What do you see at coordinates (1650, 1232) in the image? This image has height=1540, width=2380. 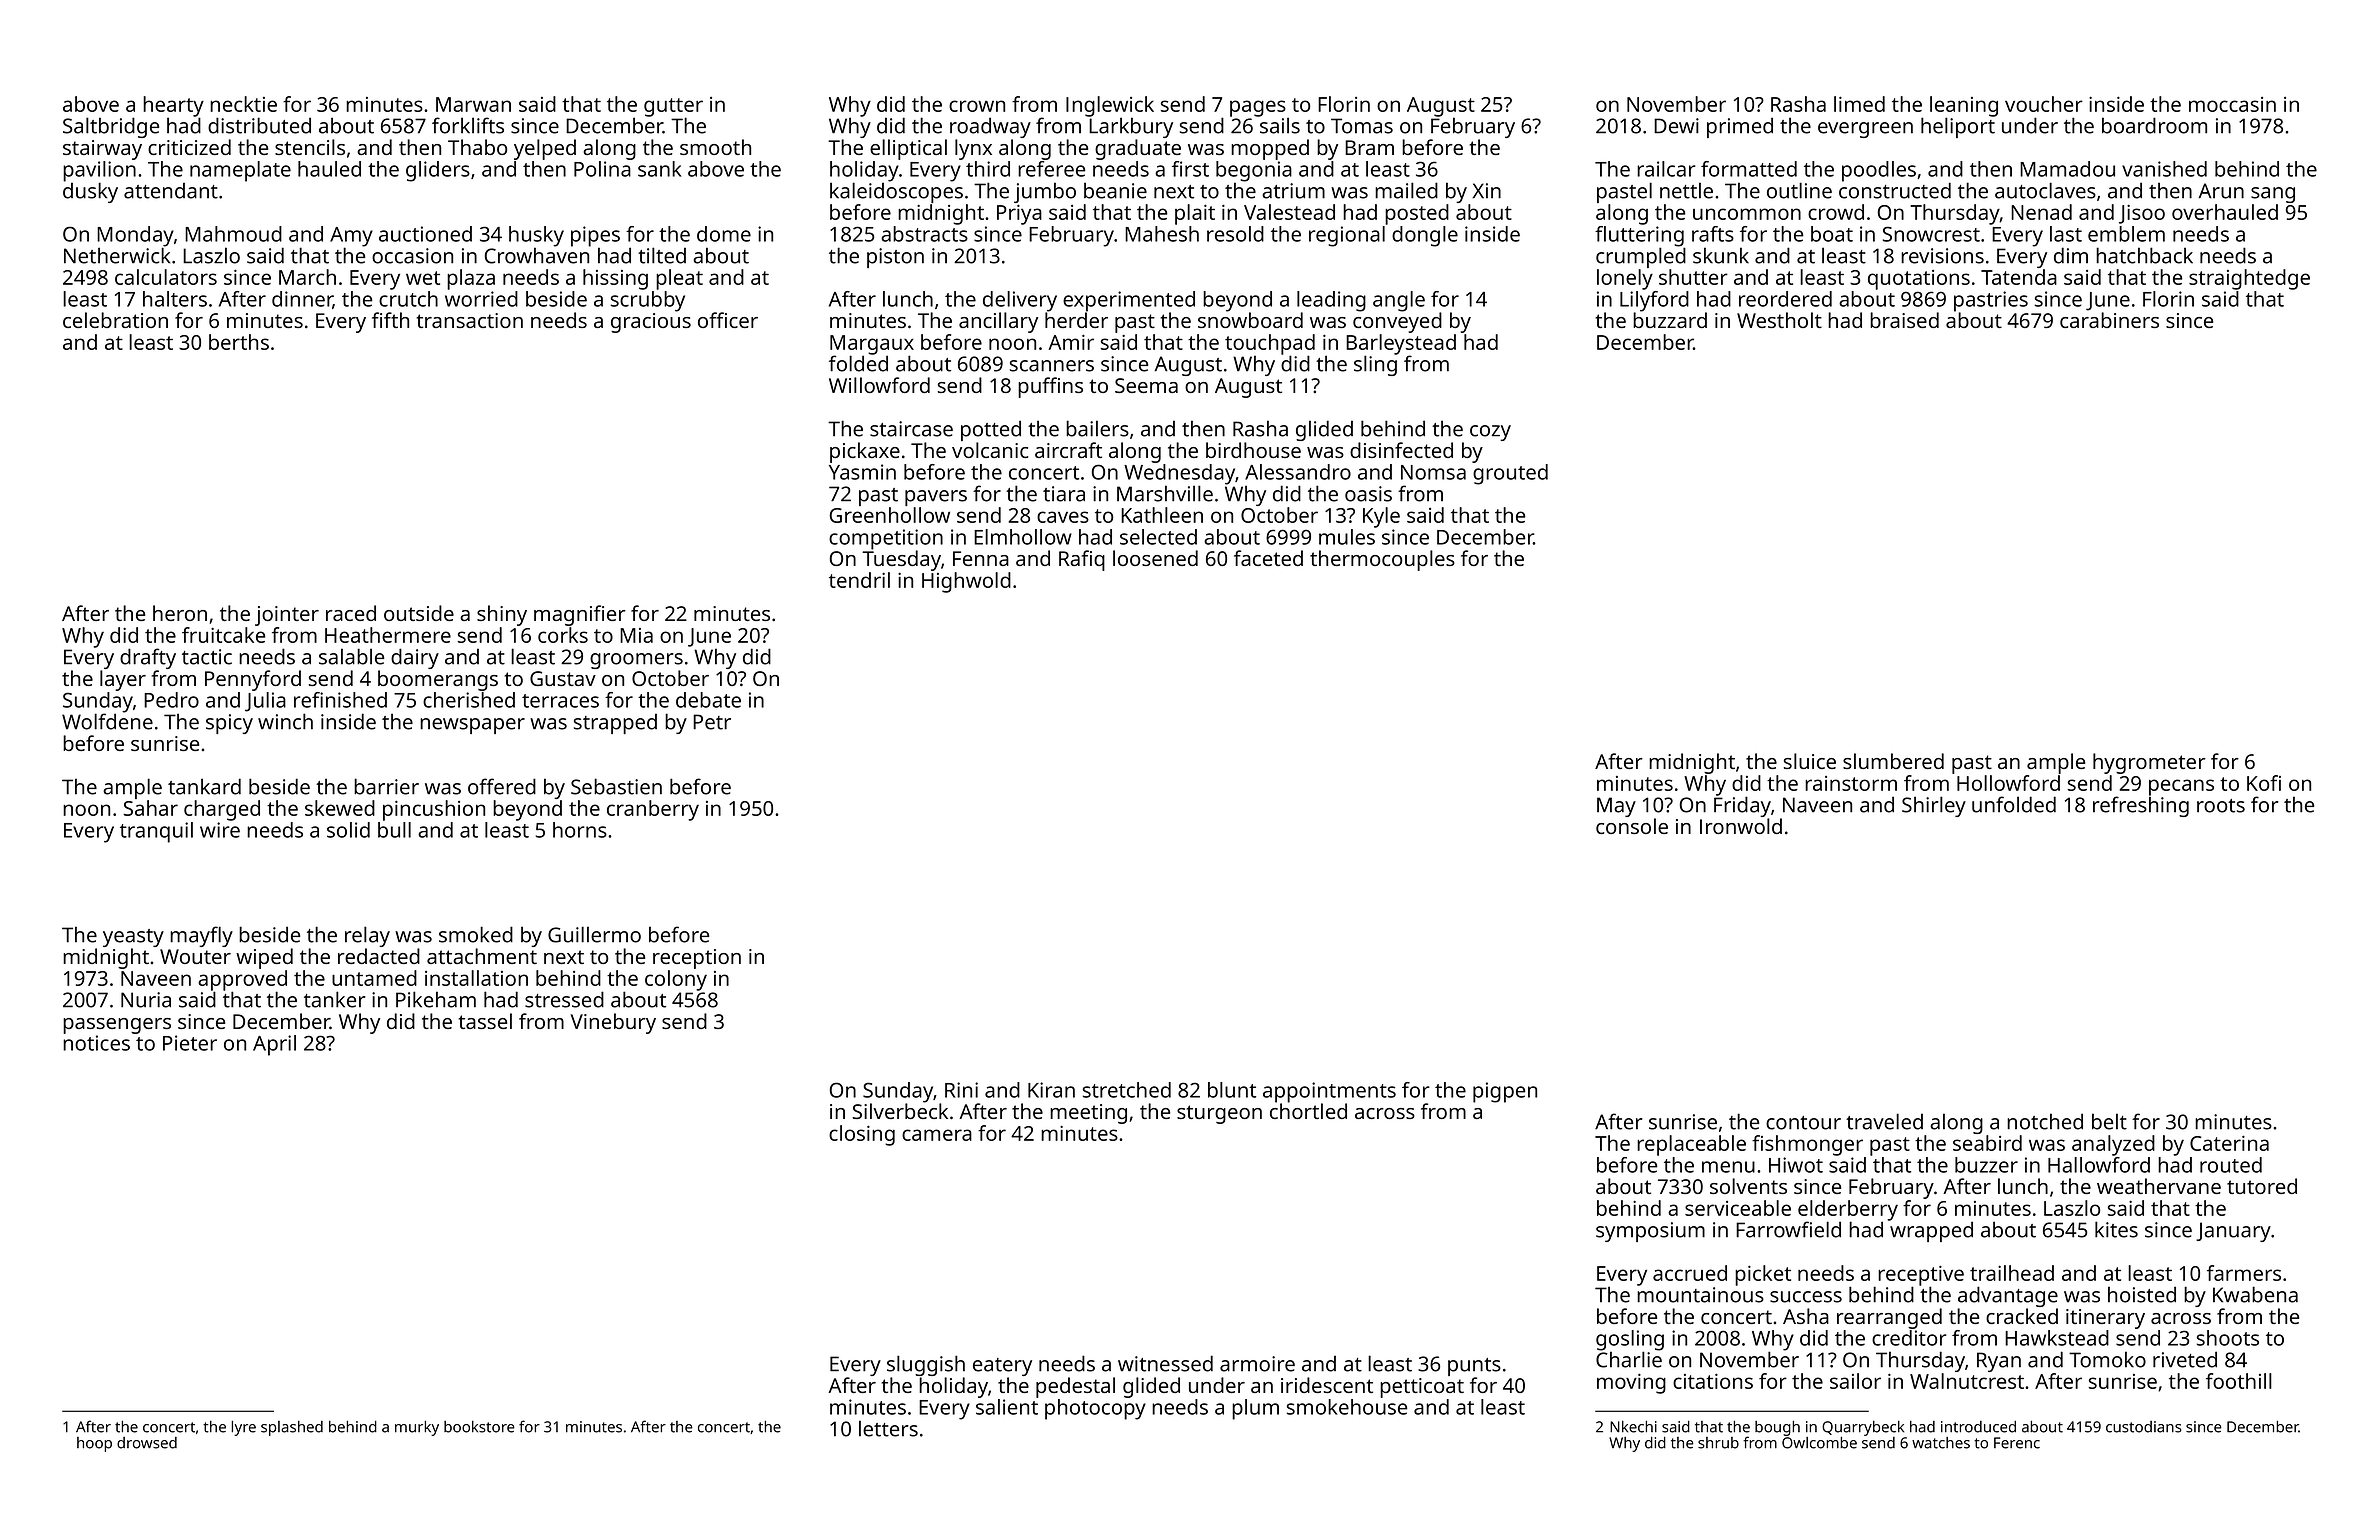 I see `symposium` at bounding box center [1650, 1232].
